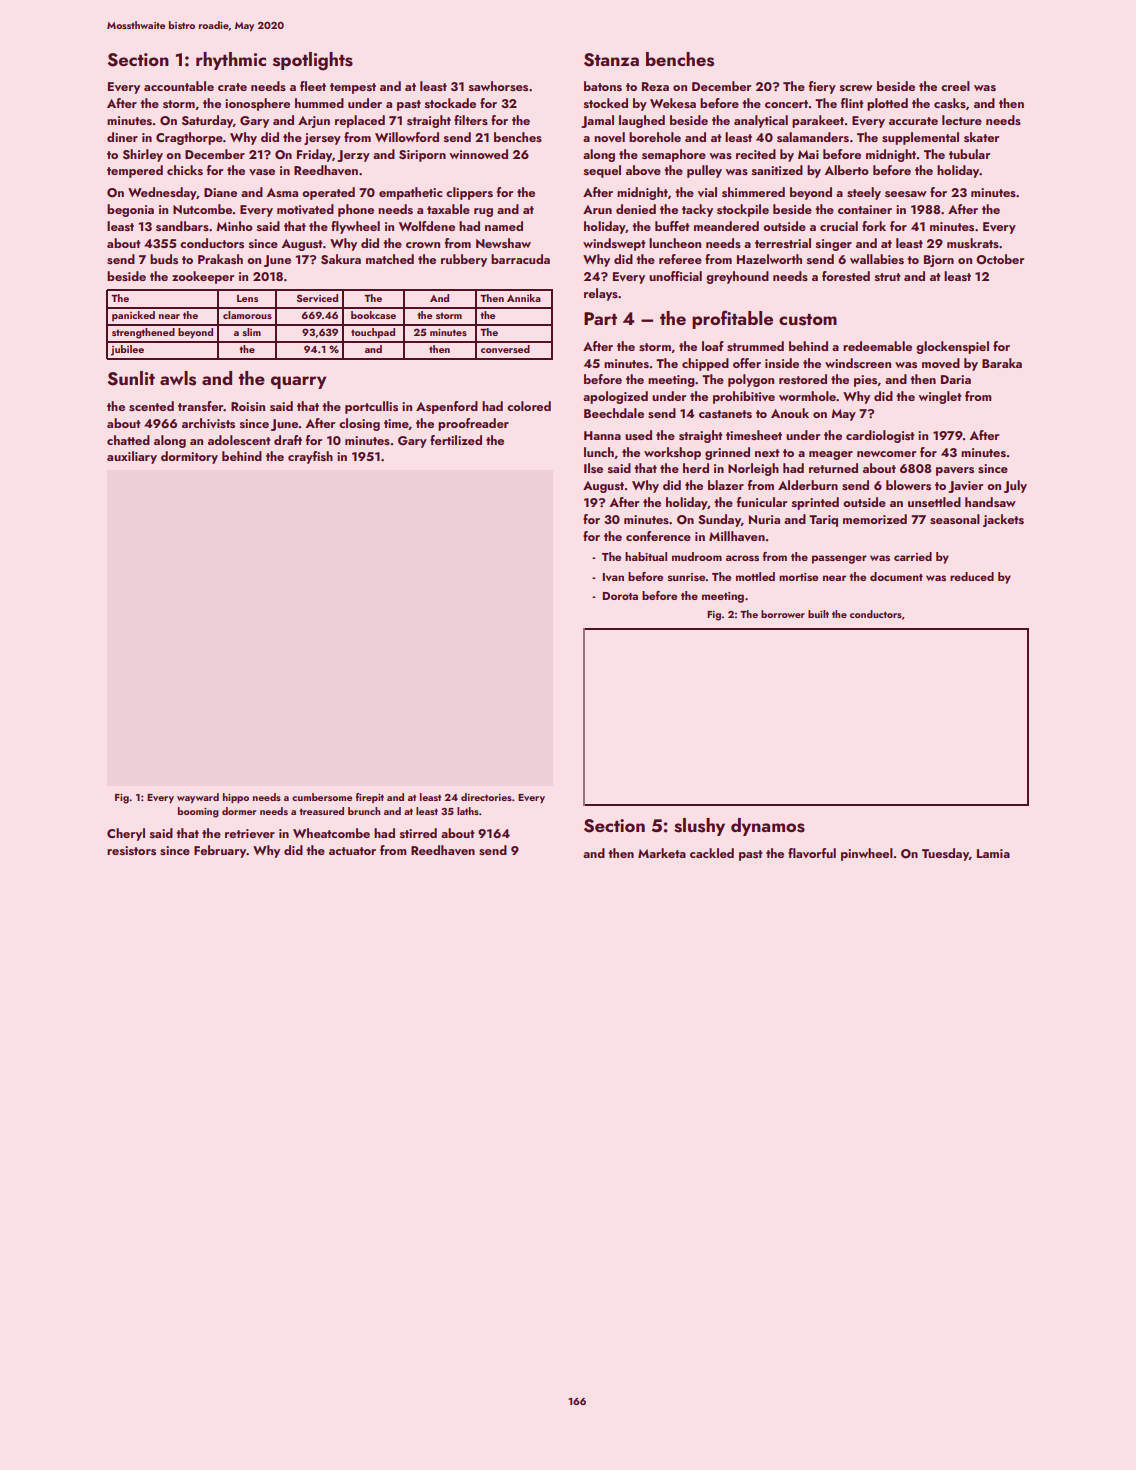 The width and height of the screenshot is (1136, 1470). I want to click on sawhorses, so click(498, 86).
